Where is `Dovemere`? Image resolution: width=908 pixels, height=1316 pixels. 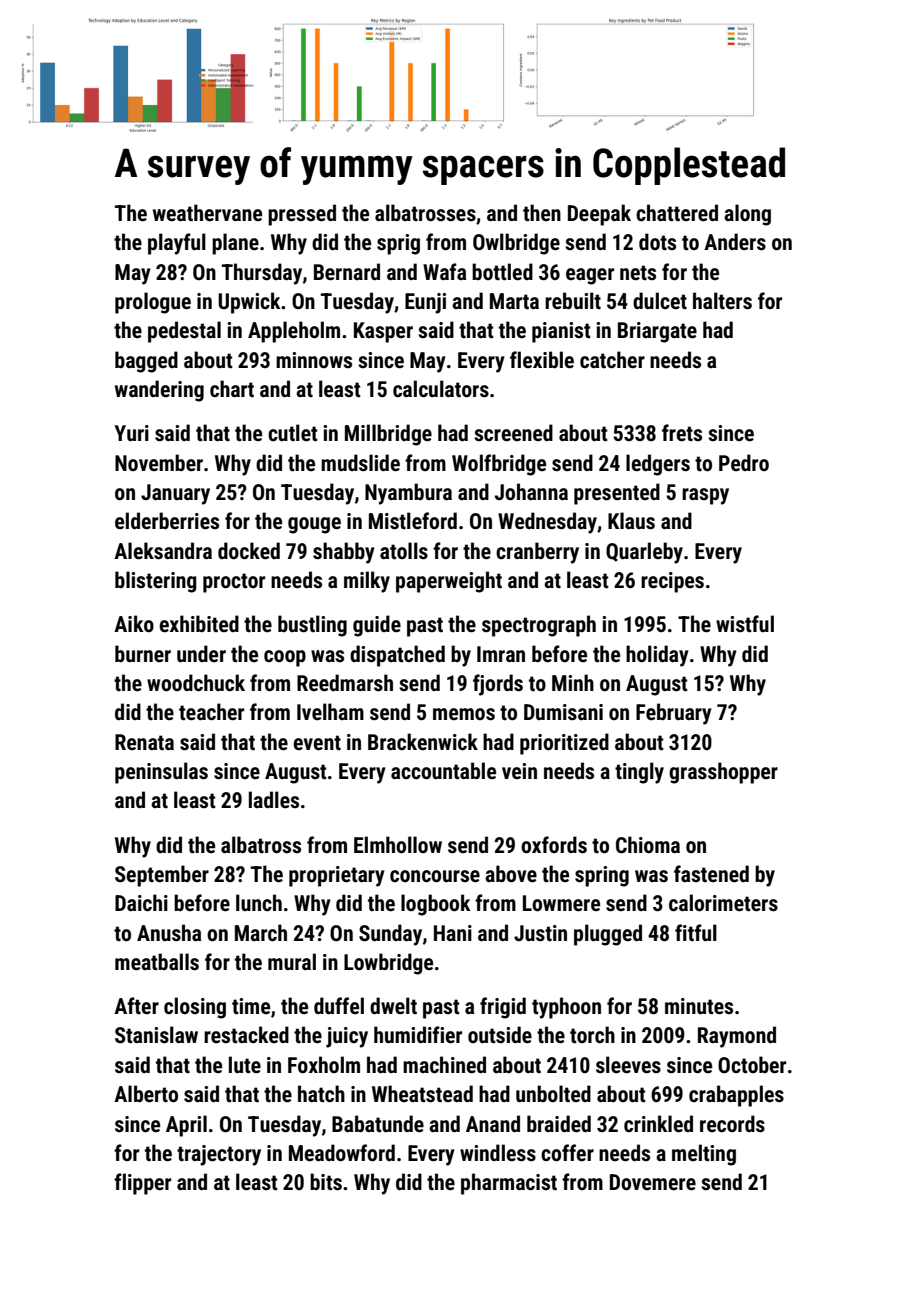 Dovemere is located at coordinates (653, 1182).
